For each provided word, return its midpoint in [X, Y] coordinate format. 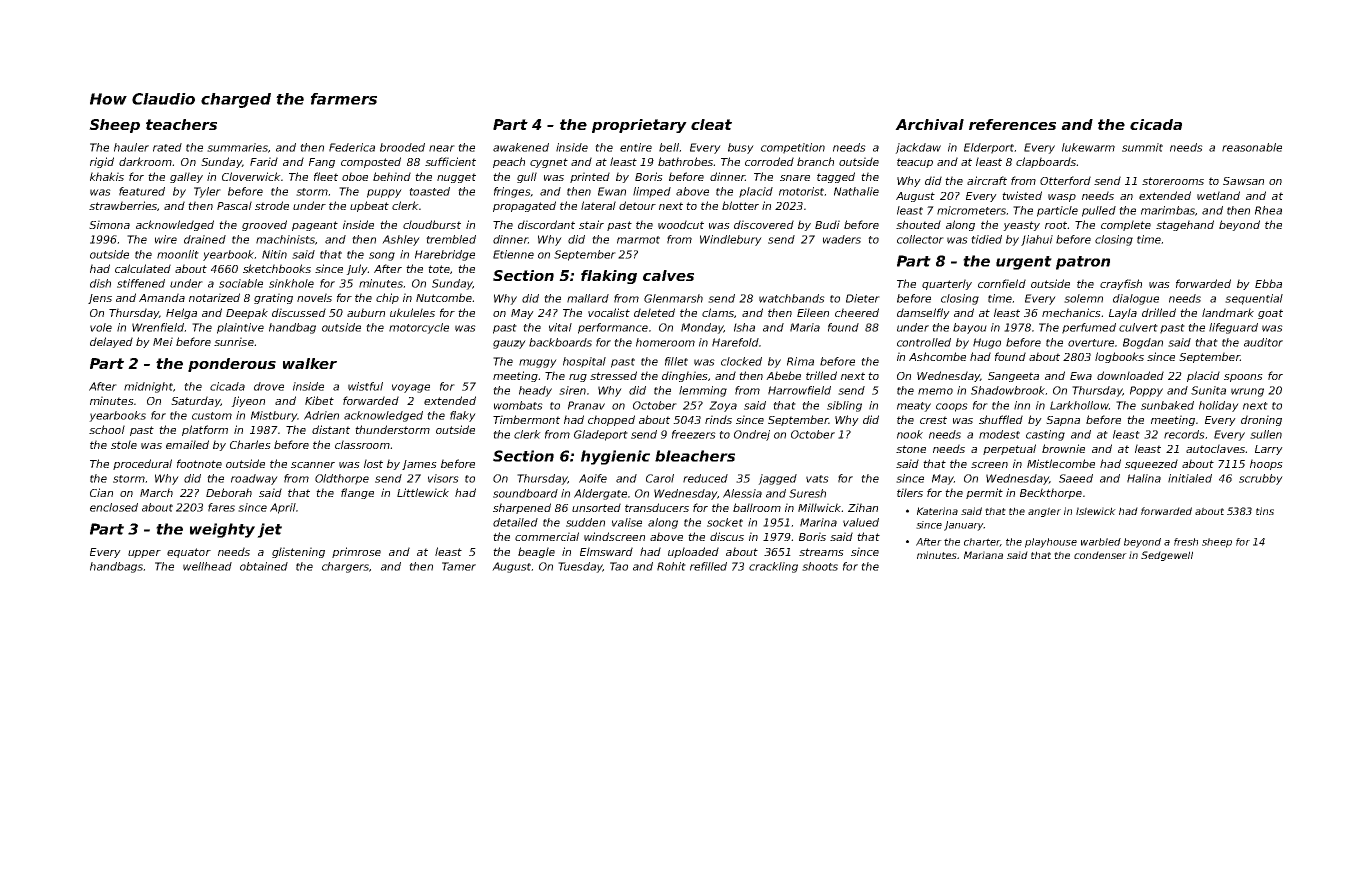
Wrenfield [158, 327]
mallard [588, 298]
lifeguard [1233, 328]
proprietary [639, 126]
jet [269, 530]
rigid [102, 162]
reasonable [1252, 147]
